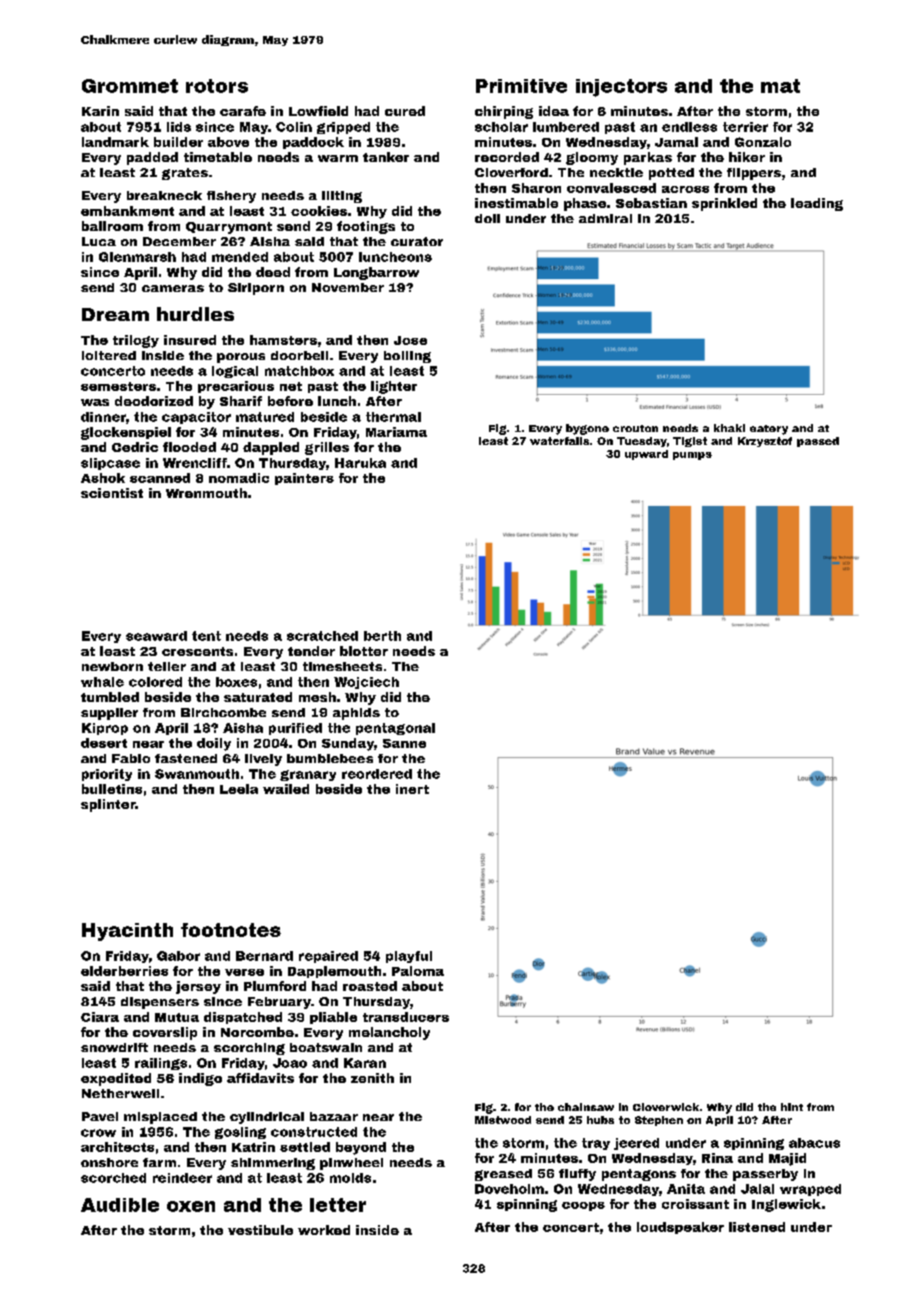 This screenshot has width=924, height=1308. What do you see at coordinates (818, 442) in the screenshot?
I see `passed` at bounding box center [818, 442].
